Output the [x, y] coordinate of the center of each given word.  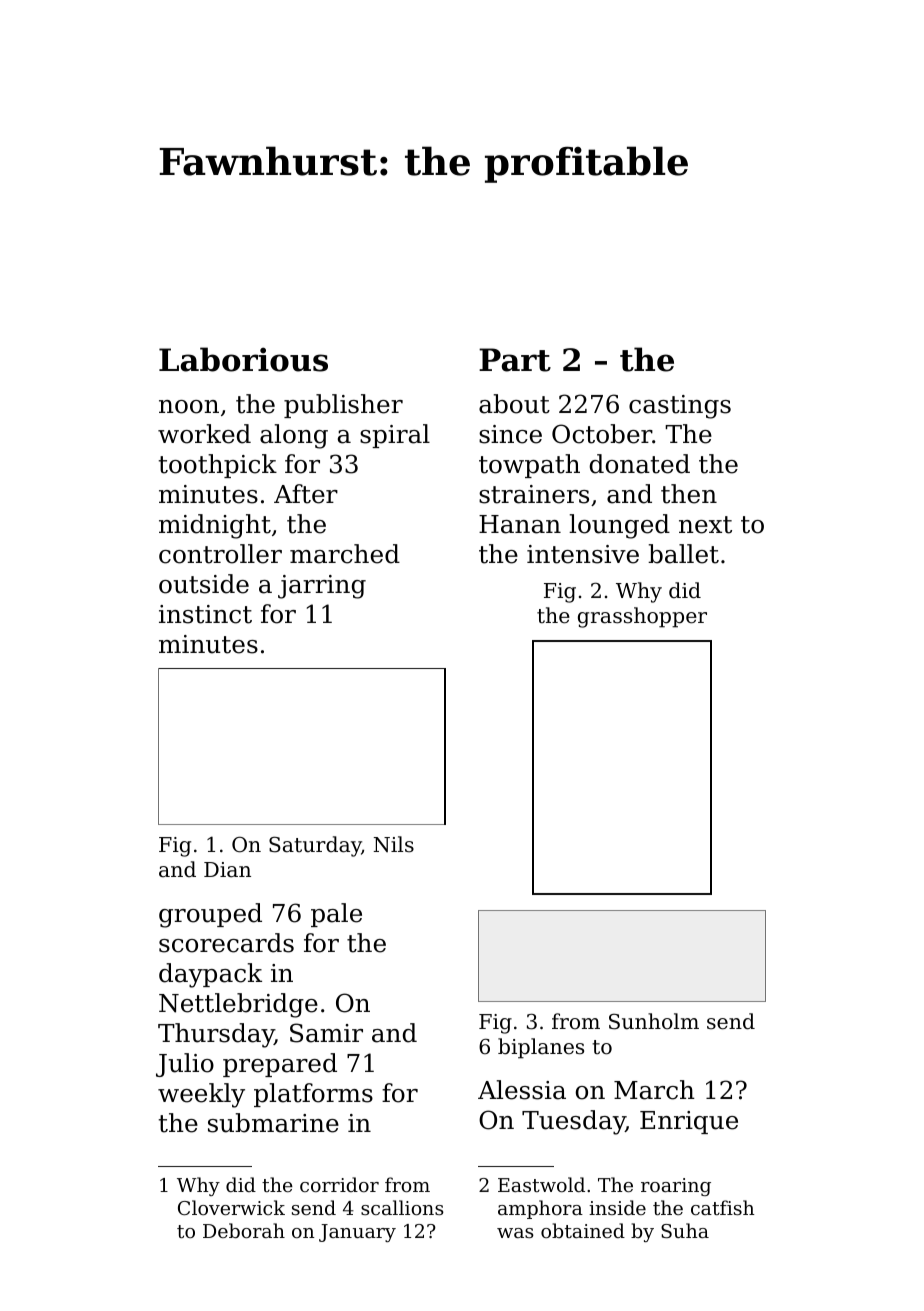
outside [204, 584]
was [515, 1233]
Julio [185, 1065]
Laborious [243, 359]
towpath [529, 466]
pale [336, 915]
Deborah [244, 1230]
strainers [534, 494]
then [689, 494]
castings [680, 407]
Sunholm [654, 1021]
